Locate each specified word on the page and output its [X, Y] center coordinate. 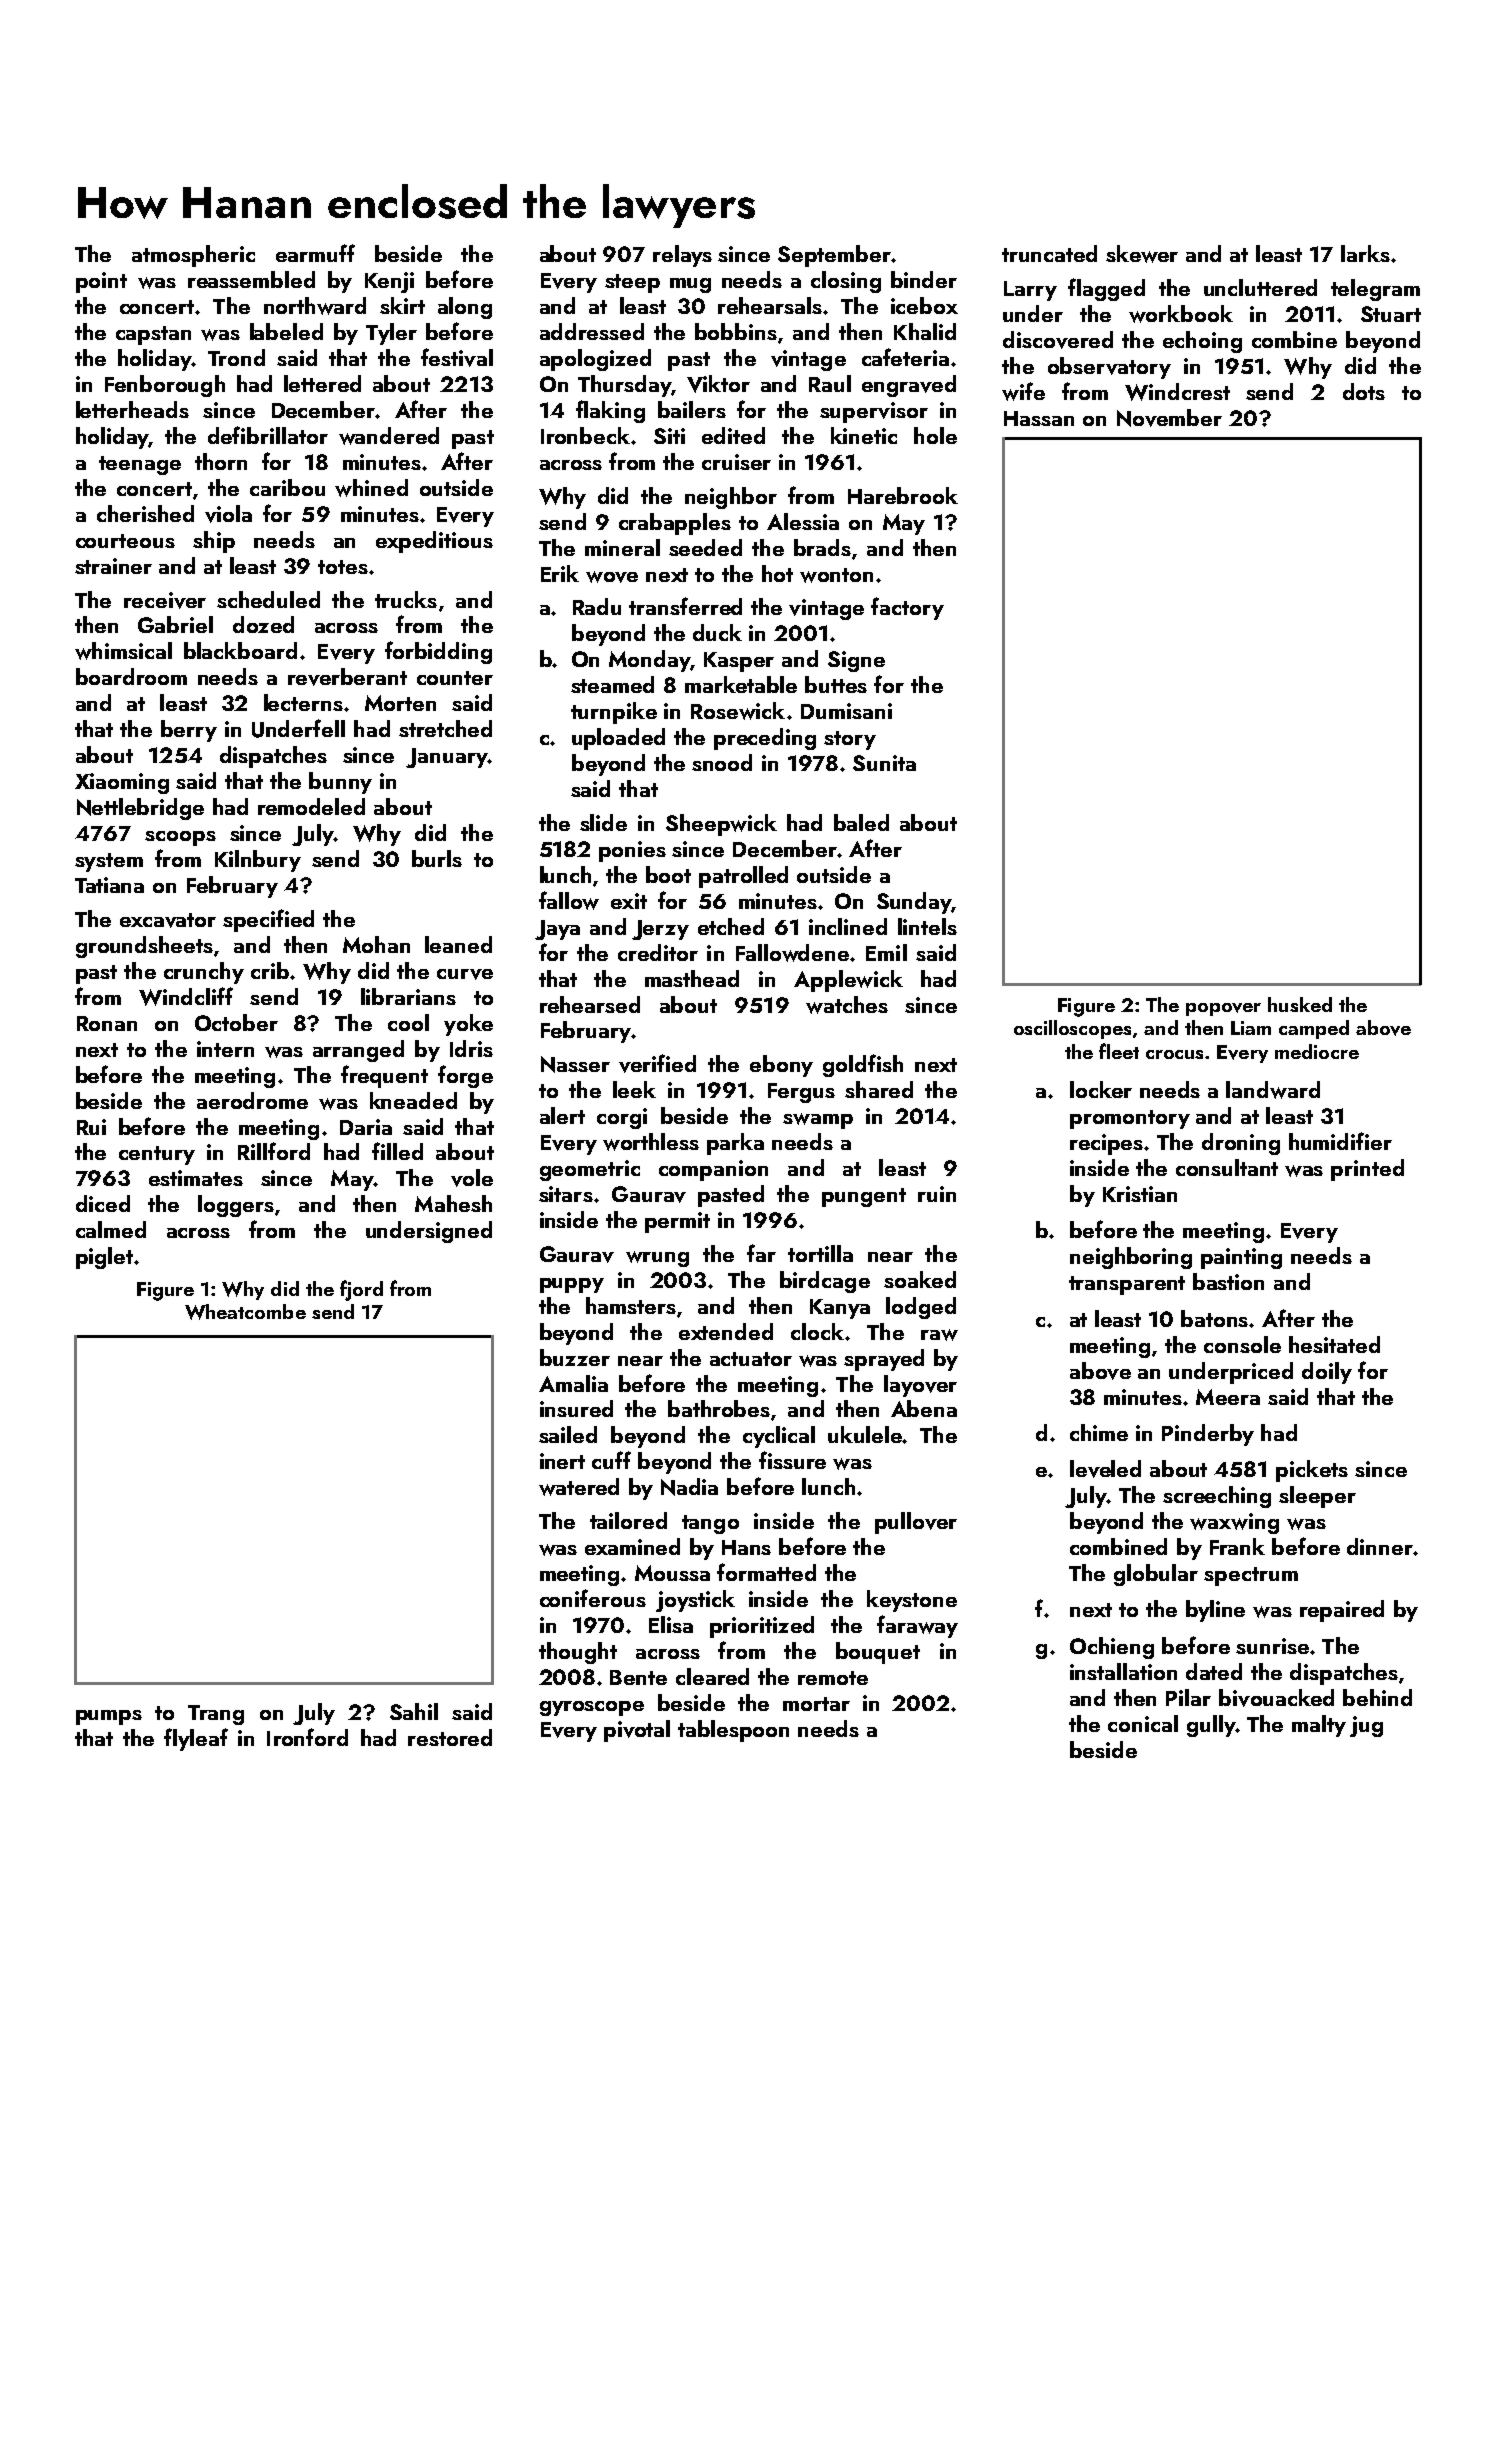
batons [1215, 1318]
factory [907, 608]
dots [1364, 391]
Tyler [391, 334]
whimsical [123, 651]
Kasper [739, 662]
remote [833, 1678]
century [157, 1155]
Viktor [718, 384]
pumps [109, 1717]
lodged [921, 1308]
